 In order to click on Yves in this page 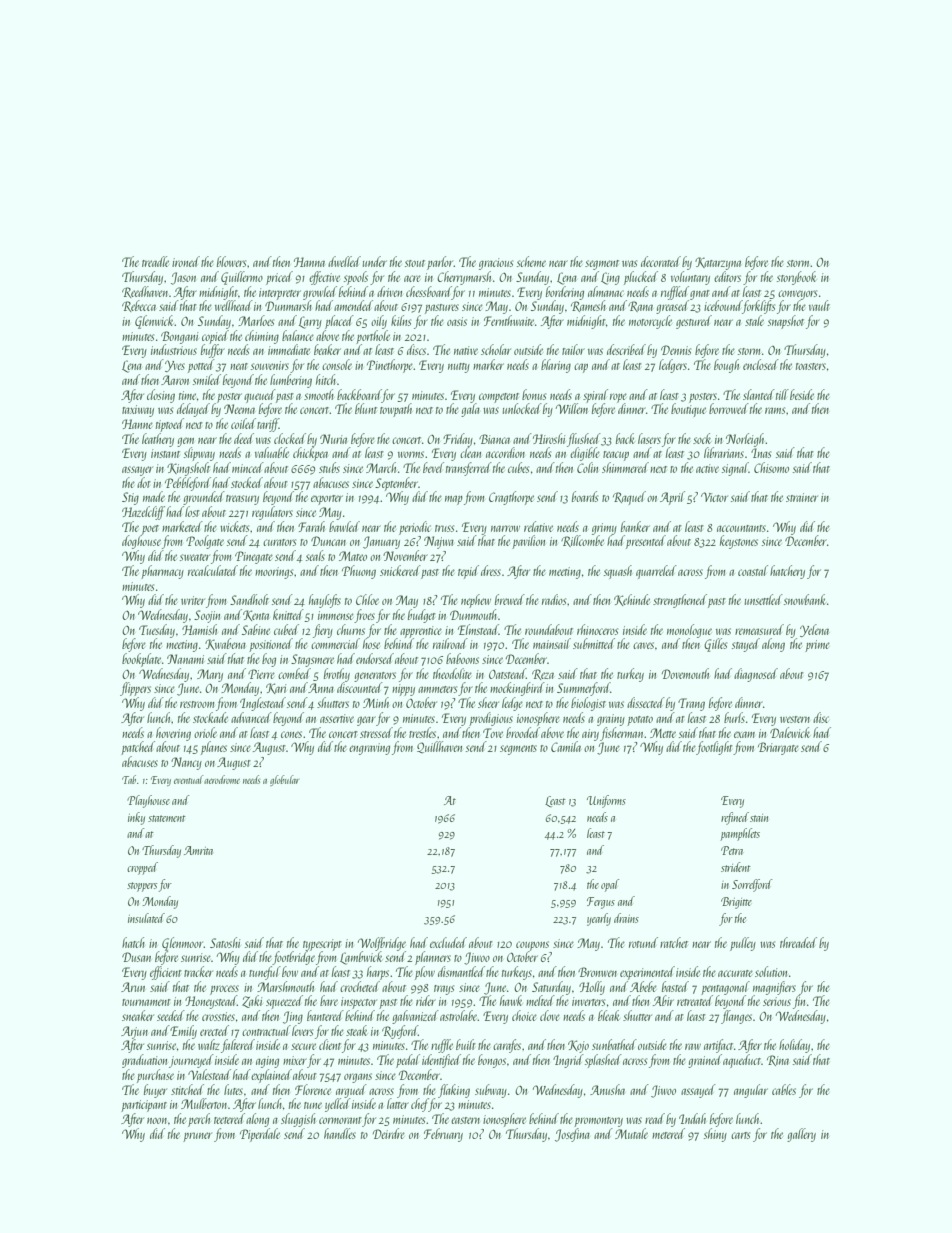, I will do `click(175, 366)`.
